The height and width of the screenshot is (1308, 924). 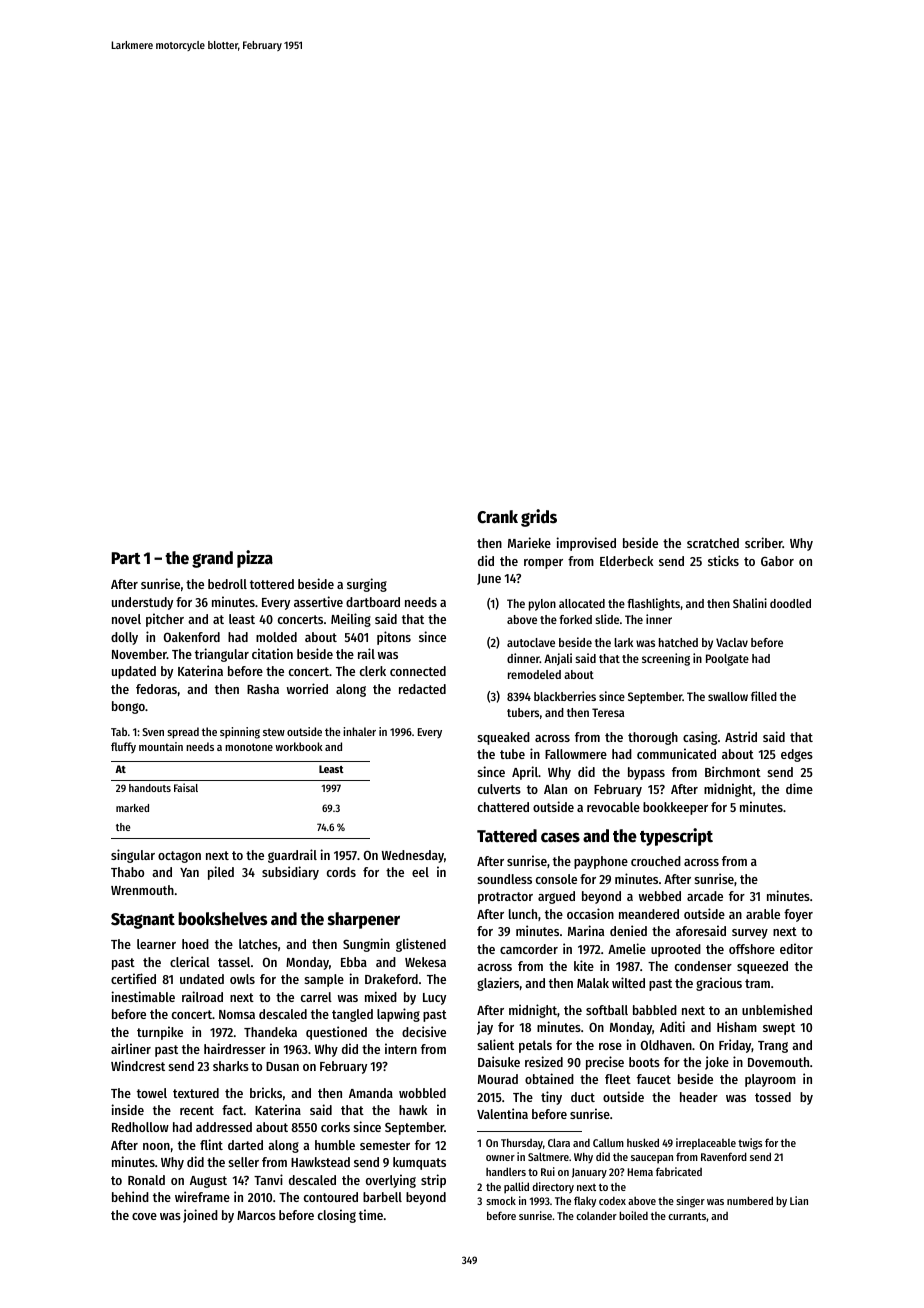 What do you see at coordinates (699, 1097) in the screenshot?
I see `header` at bounding box center [699, 1097].
